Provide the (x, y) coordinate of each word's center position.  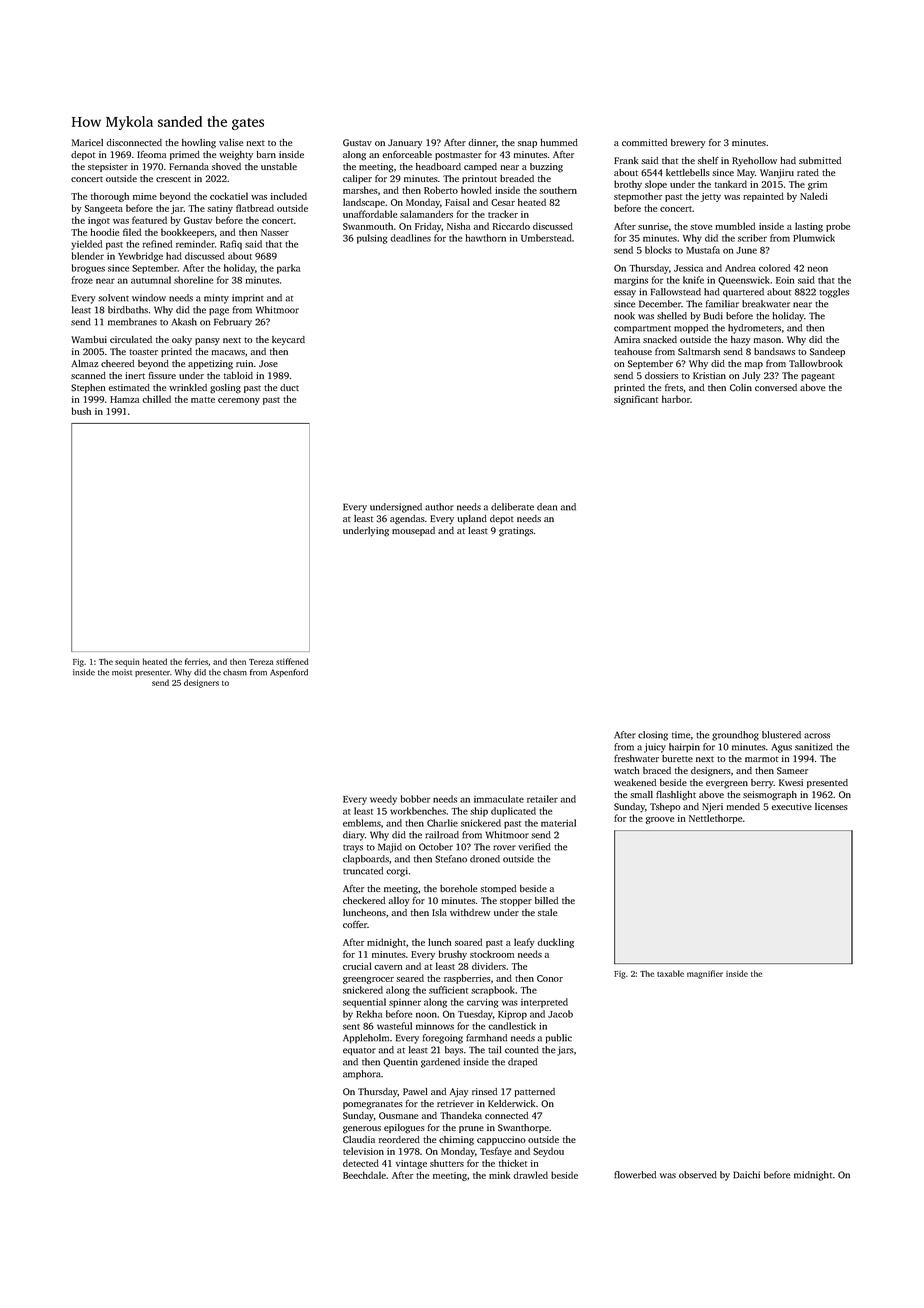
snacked (660, 339)
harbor (676, 399)
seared (410, 978)
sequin (127, 663)
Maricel (87, 142)
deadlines (410, 238)
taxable (670, 973)
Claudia (359, 1140)
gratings (516, 532)
